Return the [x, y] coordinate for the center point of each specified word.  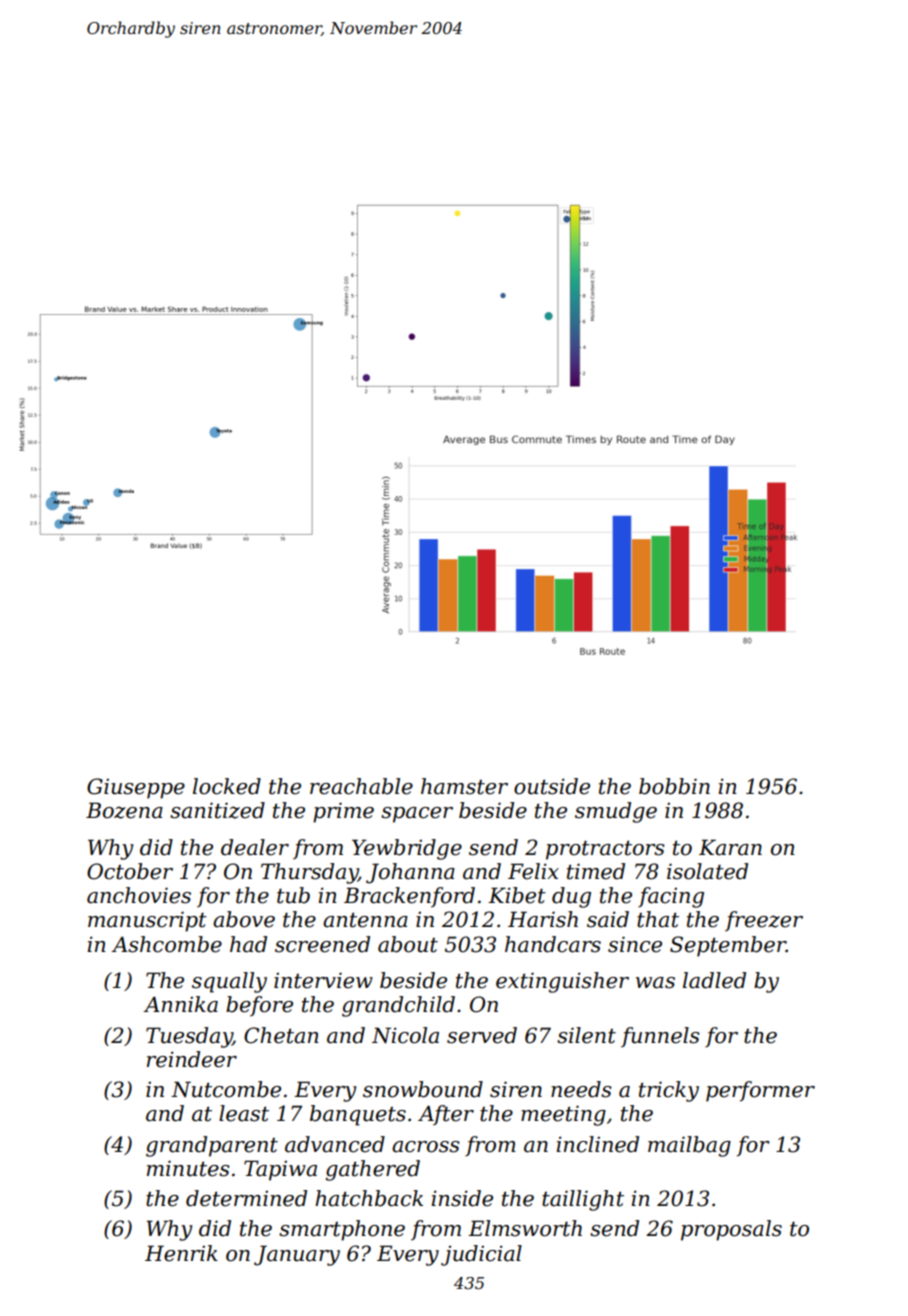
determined [246, 1198]
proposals [731, 1230]
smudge [616, 812]
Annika [180, 1004]
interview [323, 980]
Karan [730, 847]
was [655, 983]
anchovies [139, 895]
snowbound [423, 1089]
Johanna [410, 873]
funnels [660, 1037]
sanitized [217, 810]
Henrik [181, 1253]
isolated [707, 871]
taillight [583, 1200]
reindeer [192, 1059]
